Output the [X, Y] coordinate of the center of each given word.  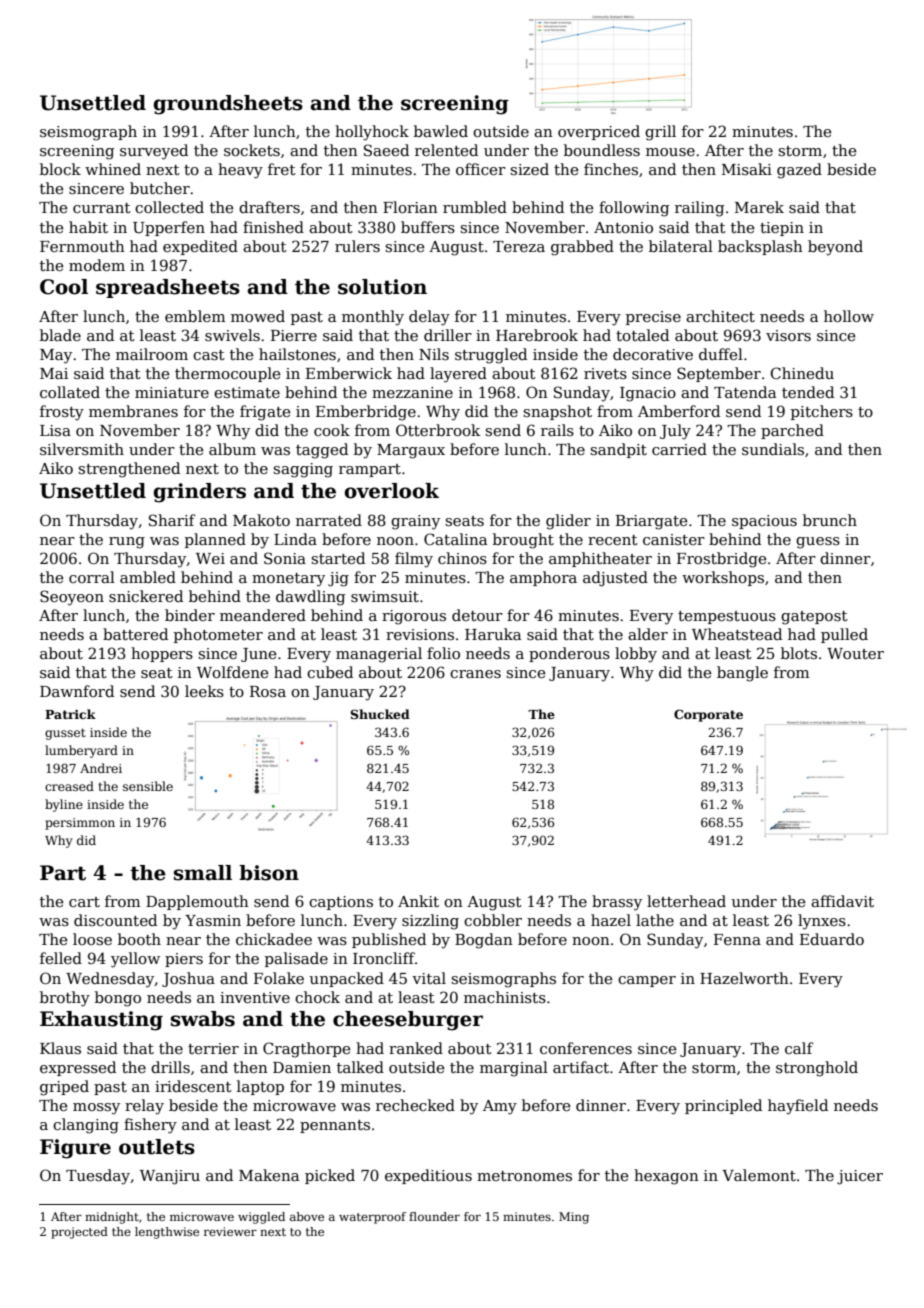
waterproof [372, 1218]
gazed [799, 171]
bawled [441, 131]
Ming [574, 1218]
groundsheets [228, 105]
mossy [96, 1109]
